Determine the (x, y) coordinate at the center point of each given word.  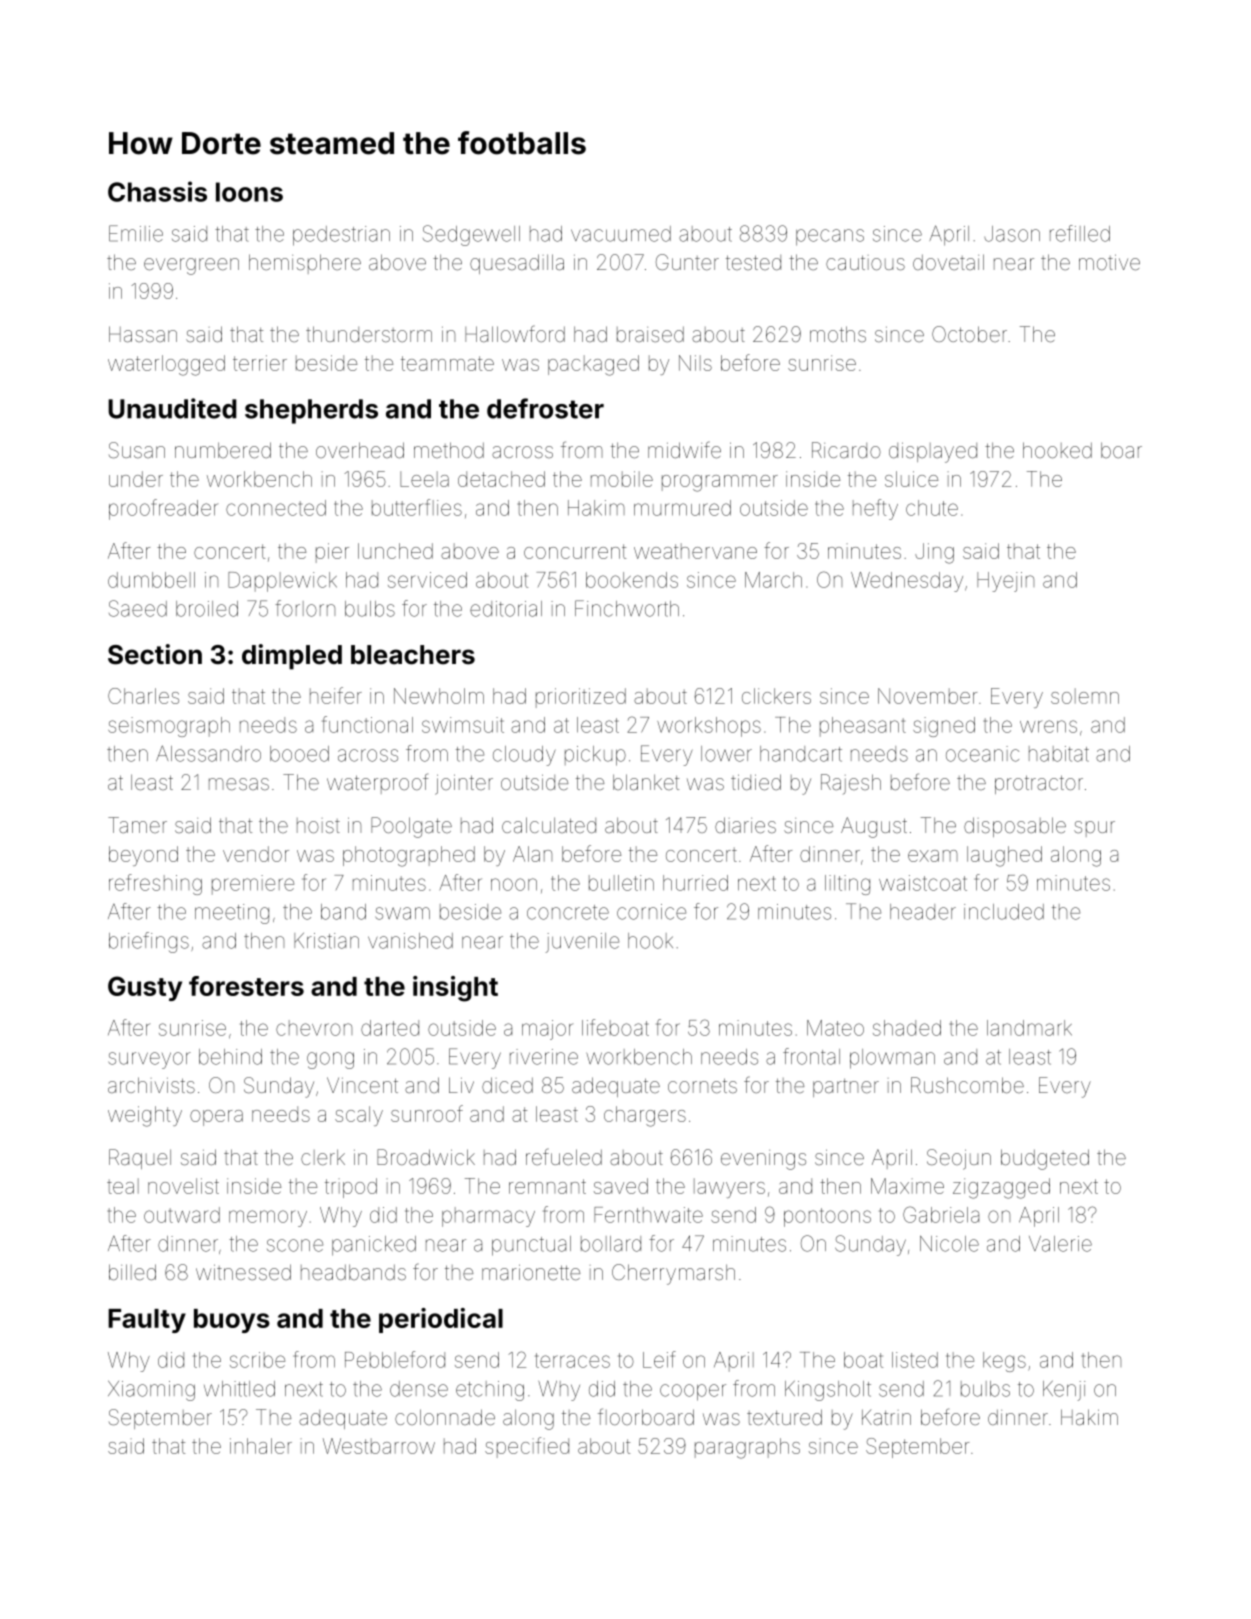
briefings (149, 942)
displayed (933, 452)
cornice (651, 912)
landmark (1029, 1028)
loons (249, 192)
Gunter (687, 262)
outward (182, 1215)
